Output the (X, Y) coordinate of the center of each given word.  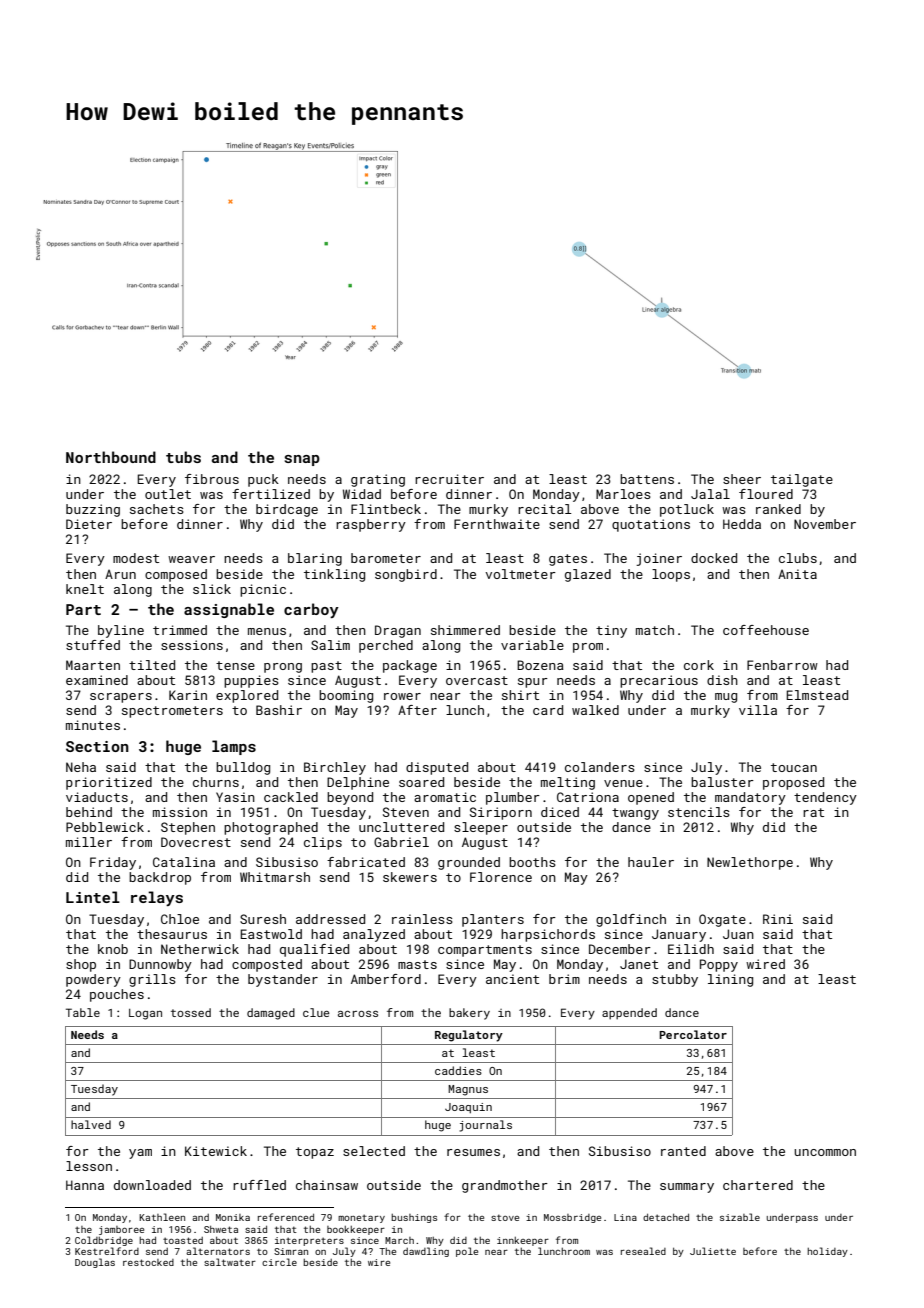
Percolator (693, 1034)
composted (267, 965)
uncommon (825, 1152)
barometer (386, 558)
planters (493, 920)
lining (730, 980)
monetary (361, 1218)
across (358, 1014)
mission (180, 812)
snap (302, 460)
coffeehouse (766, 630)
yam (140, 1154)
